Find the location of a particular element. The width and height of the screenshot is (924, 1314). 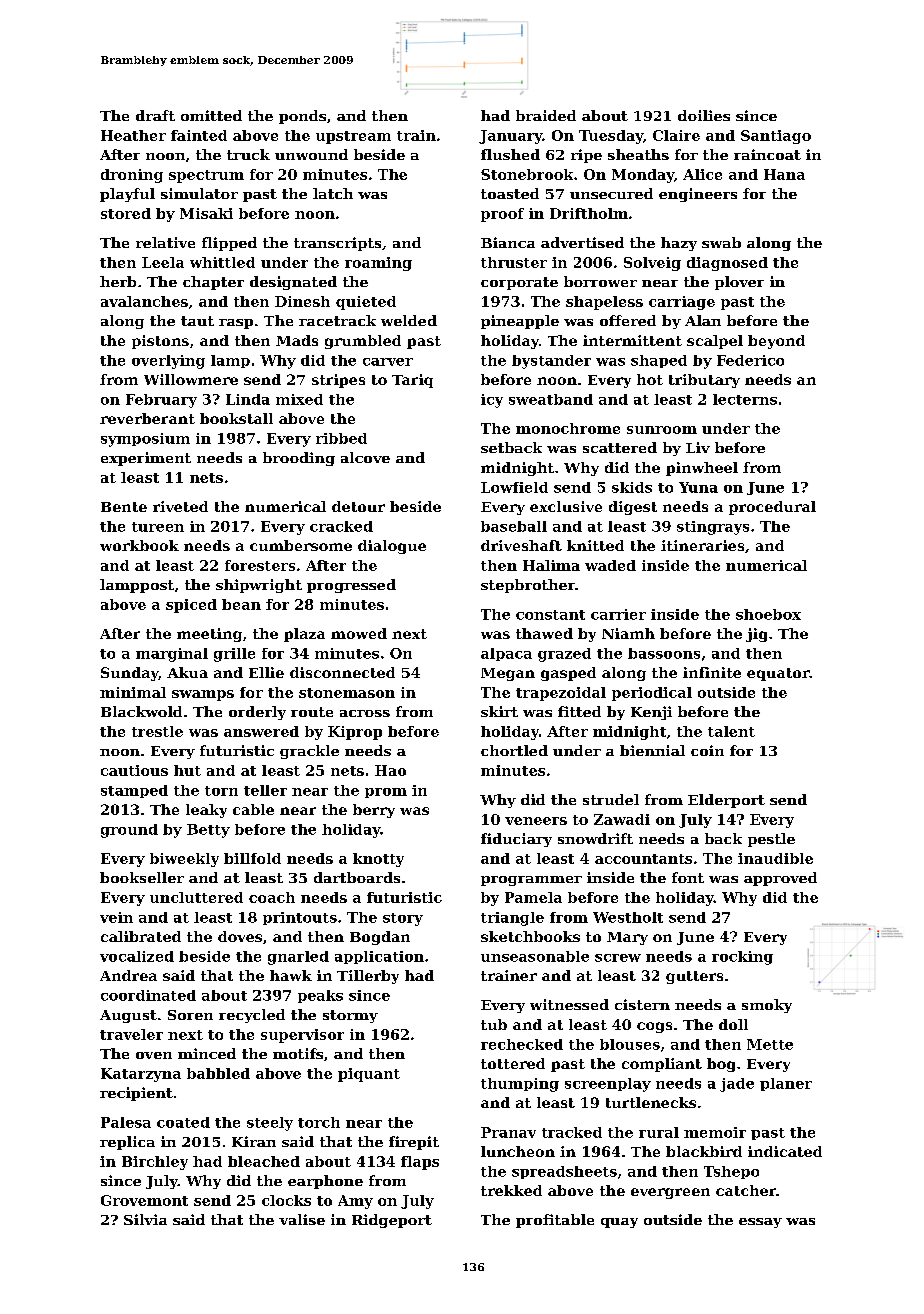

essay is located at coordinates (760, 1223).
